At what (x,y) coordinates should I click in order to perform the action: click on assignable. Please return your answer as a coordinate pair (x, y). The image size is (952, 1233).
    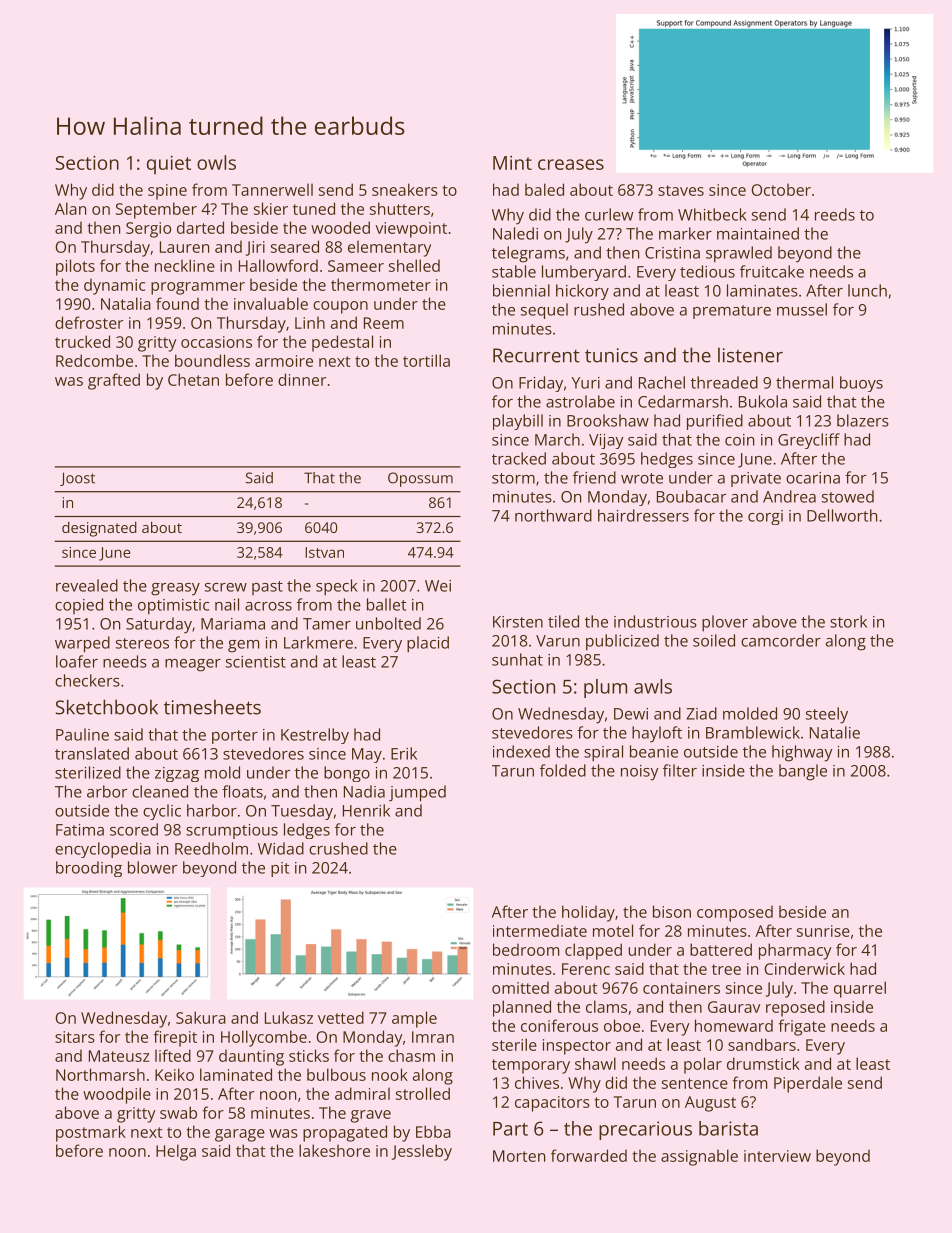
    Looking at the image, I should click on (699, 1157).
